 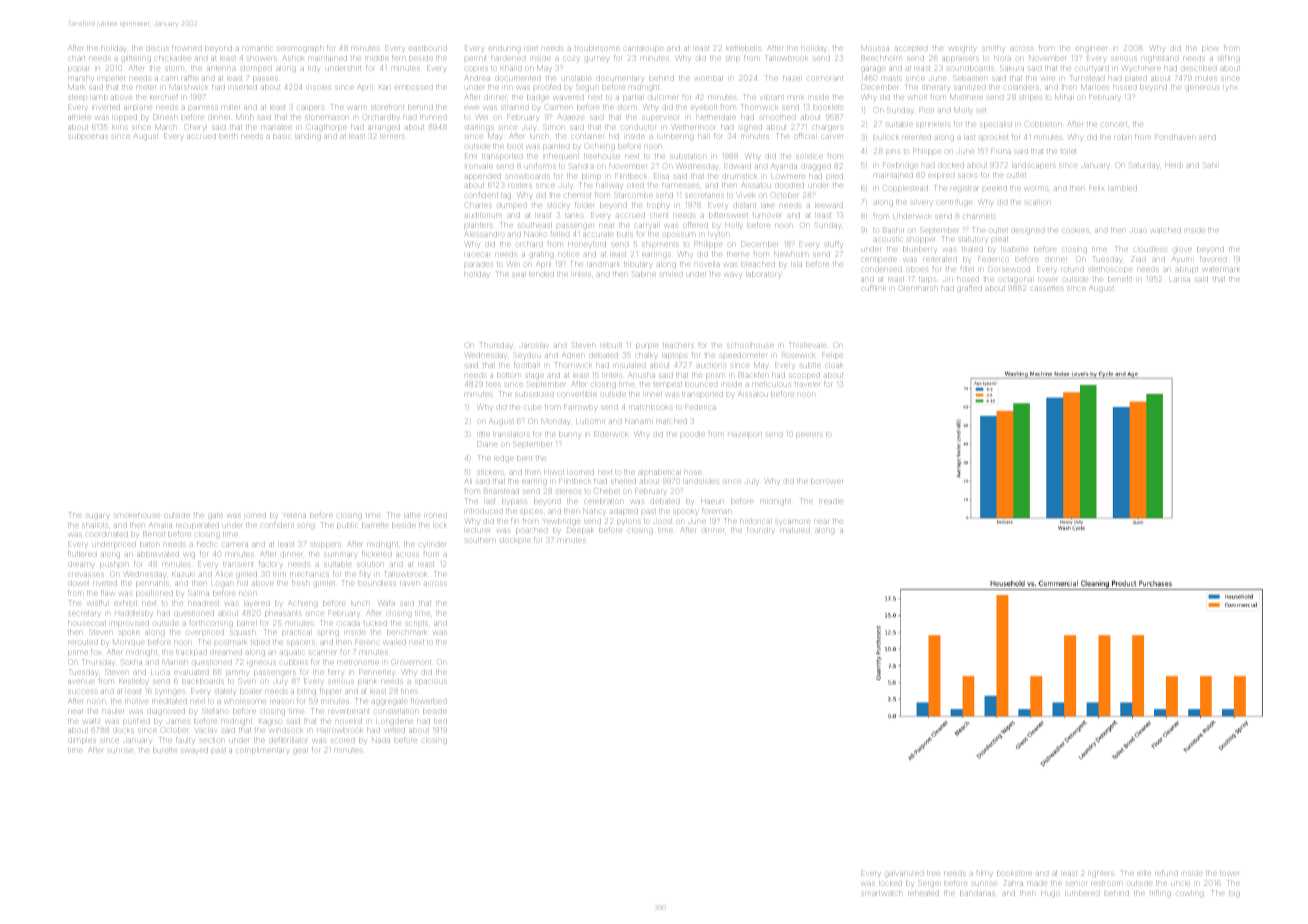 I want to click on tied, so click(x=440, y=721).
